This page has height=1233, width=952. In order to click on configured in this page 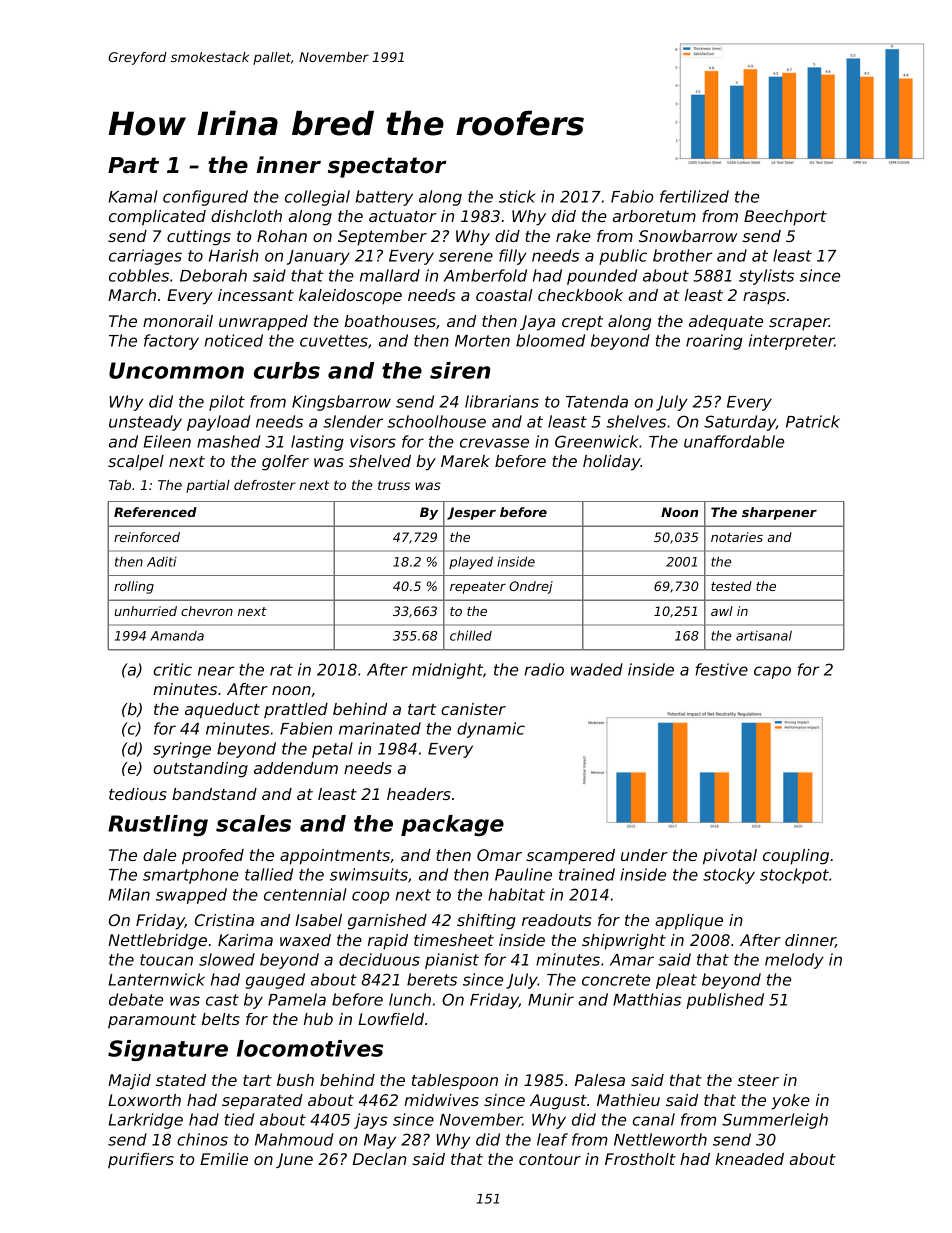, I will do `click(205, 198)`.
